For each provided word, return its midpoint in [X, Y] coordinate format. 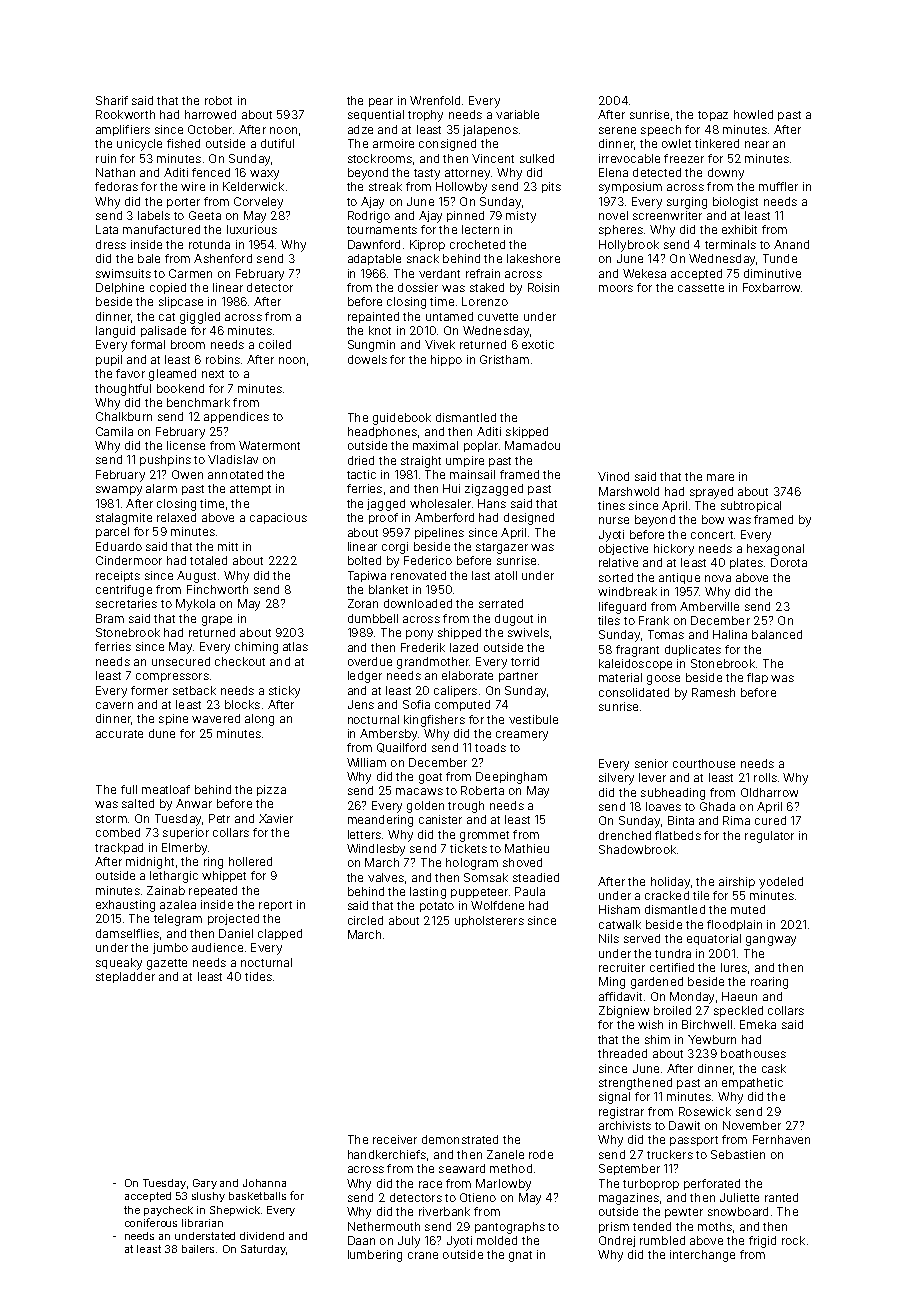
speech [661, 130]
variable [517, 114]
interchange [702, 1256]
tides [258, 976]
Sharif [112, 100]
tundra [673, 953]
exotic [538, 344]
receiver [395, 1139]
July [409, 1242]
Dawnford [374, 244]
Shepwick [235, 1211]
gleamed [172, 375]
